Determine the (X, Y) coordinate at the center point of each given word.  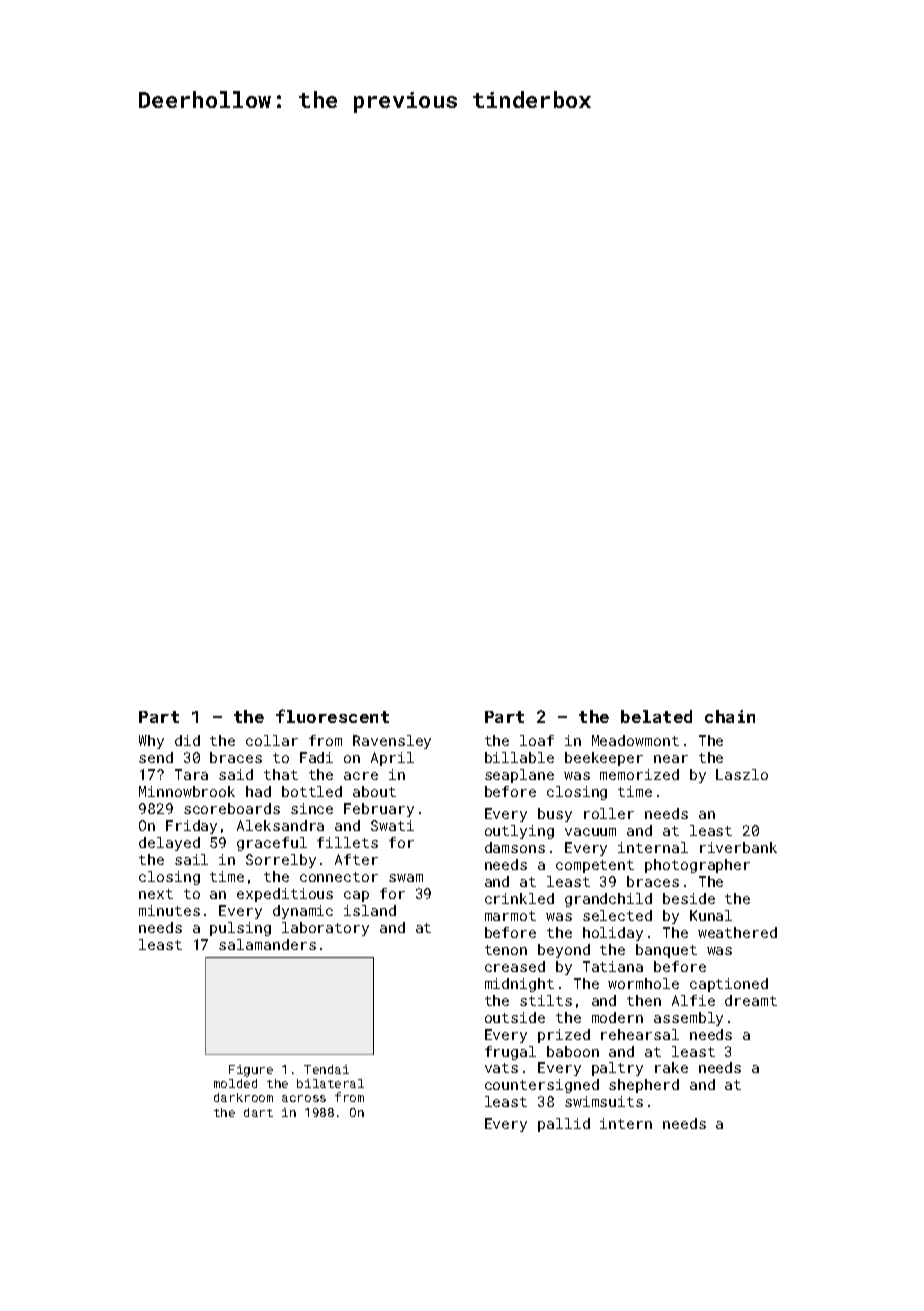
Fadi (316, 757)
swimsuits (604, 1101)
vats (501, 1068)
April (392, 759)
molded (235, 1083)
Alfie (693, 1000)
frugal (510, 1053)
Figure (251, 1071)
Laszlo (742, 774)
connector (339, 877)
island (370, 910)
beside (689, 898)
